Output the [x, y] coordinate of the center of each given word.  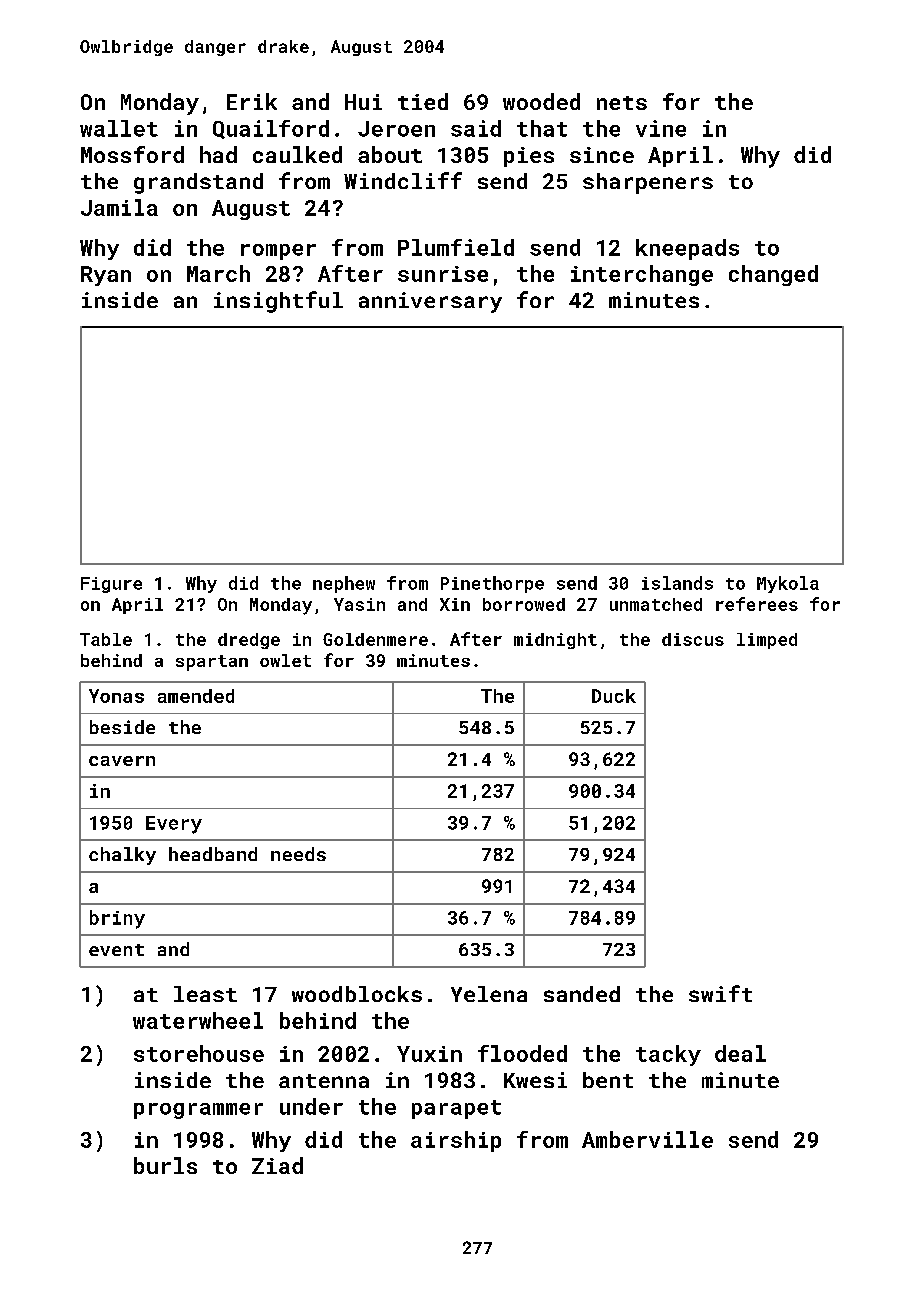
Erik [252, 101]
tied [423, 101]
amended [196, 696]
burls [165, 1165]
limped [767, 641]
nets [622, 103]
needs [298, 854]
